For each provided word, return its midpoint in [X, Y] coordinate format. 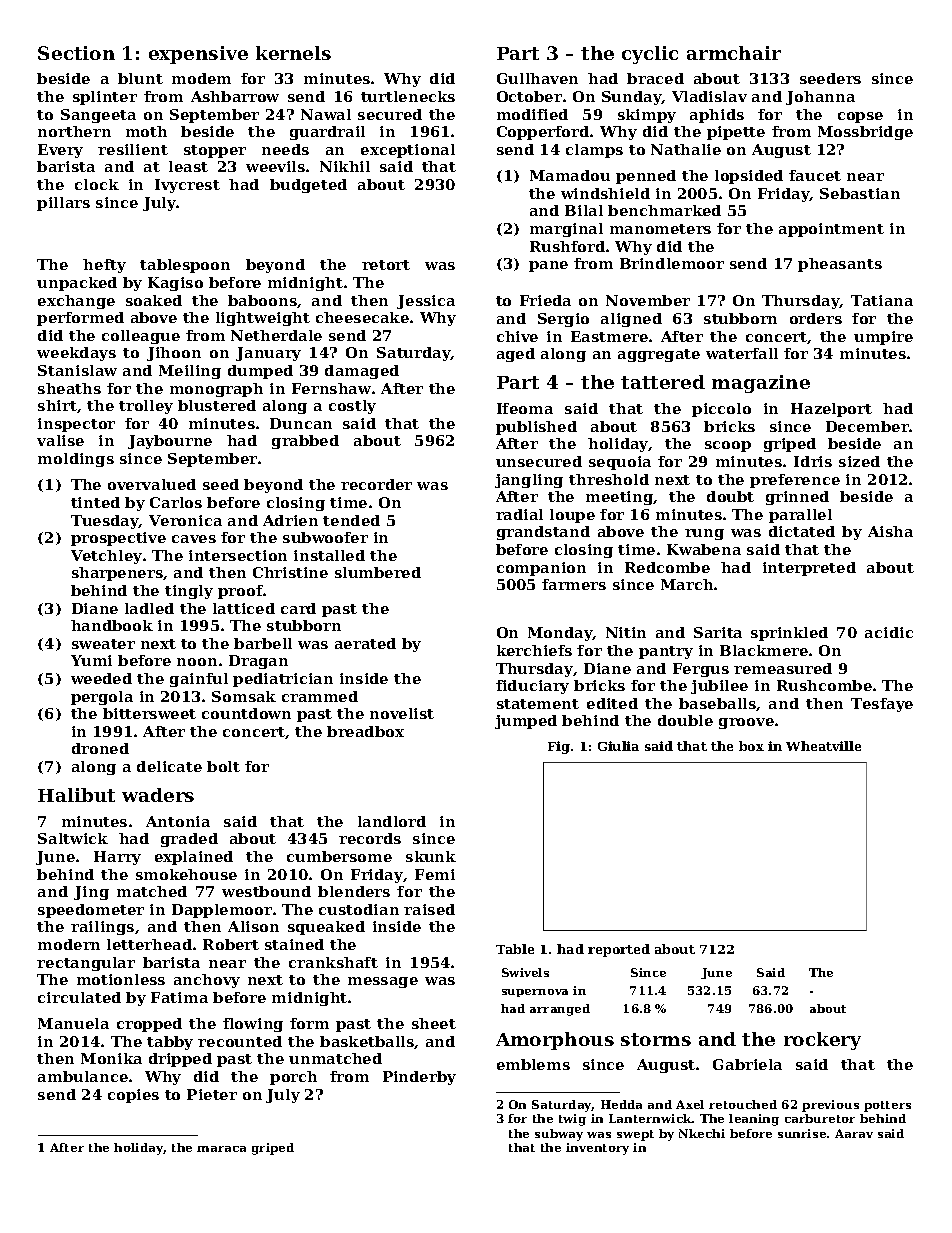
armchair [734, 53]
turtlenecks [408, 96]
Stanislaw [77, 370]
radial [519, 514]
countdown [246, 713]
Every [60, 151]
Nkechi [702, 1133]
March [687, 584]
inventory [597, 1149]
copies [133, 1096]
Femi [435, 874]
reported [619, 950]
